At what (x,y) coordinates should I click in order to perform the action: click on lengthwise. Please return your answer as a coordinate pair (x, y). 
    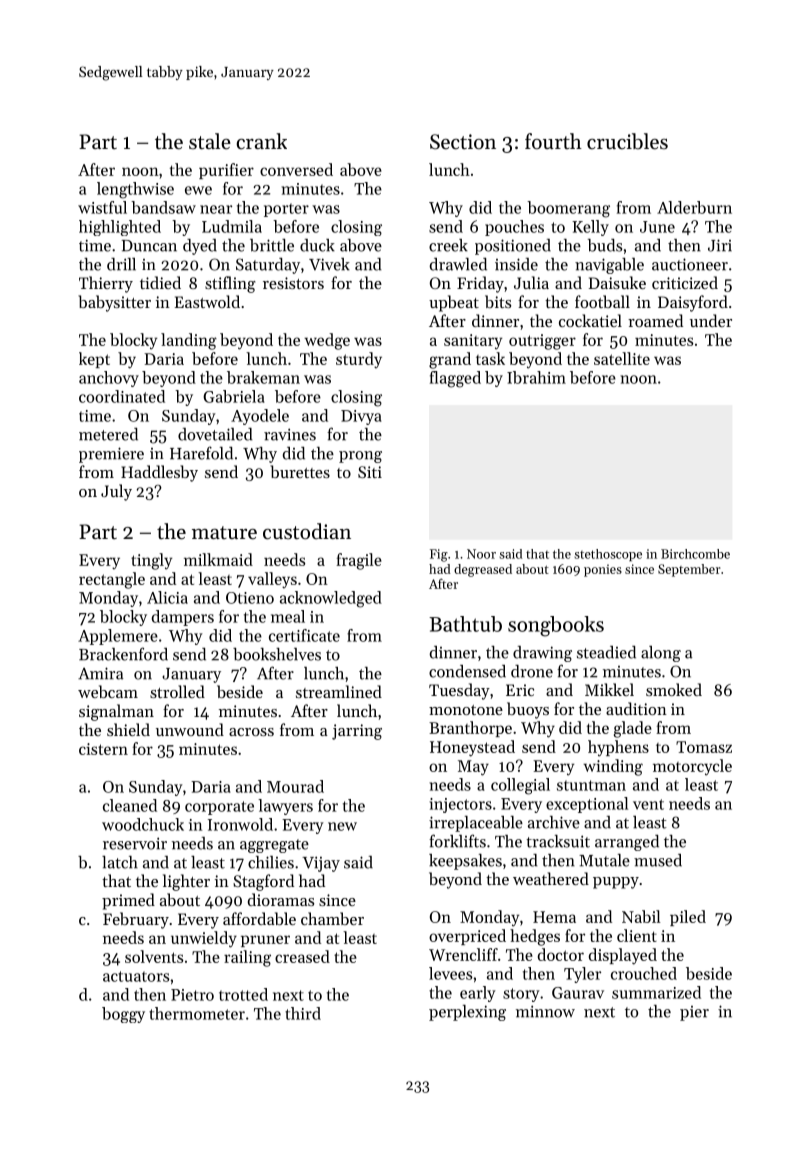
    Looking at the image, I should click on (135, 190).
